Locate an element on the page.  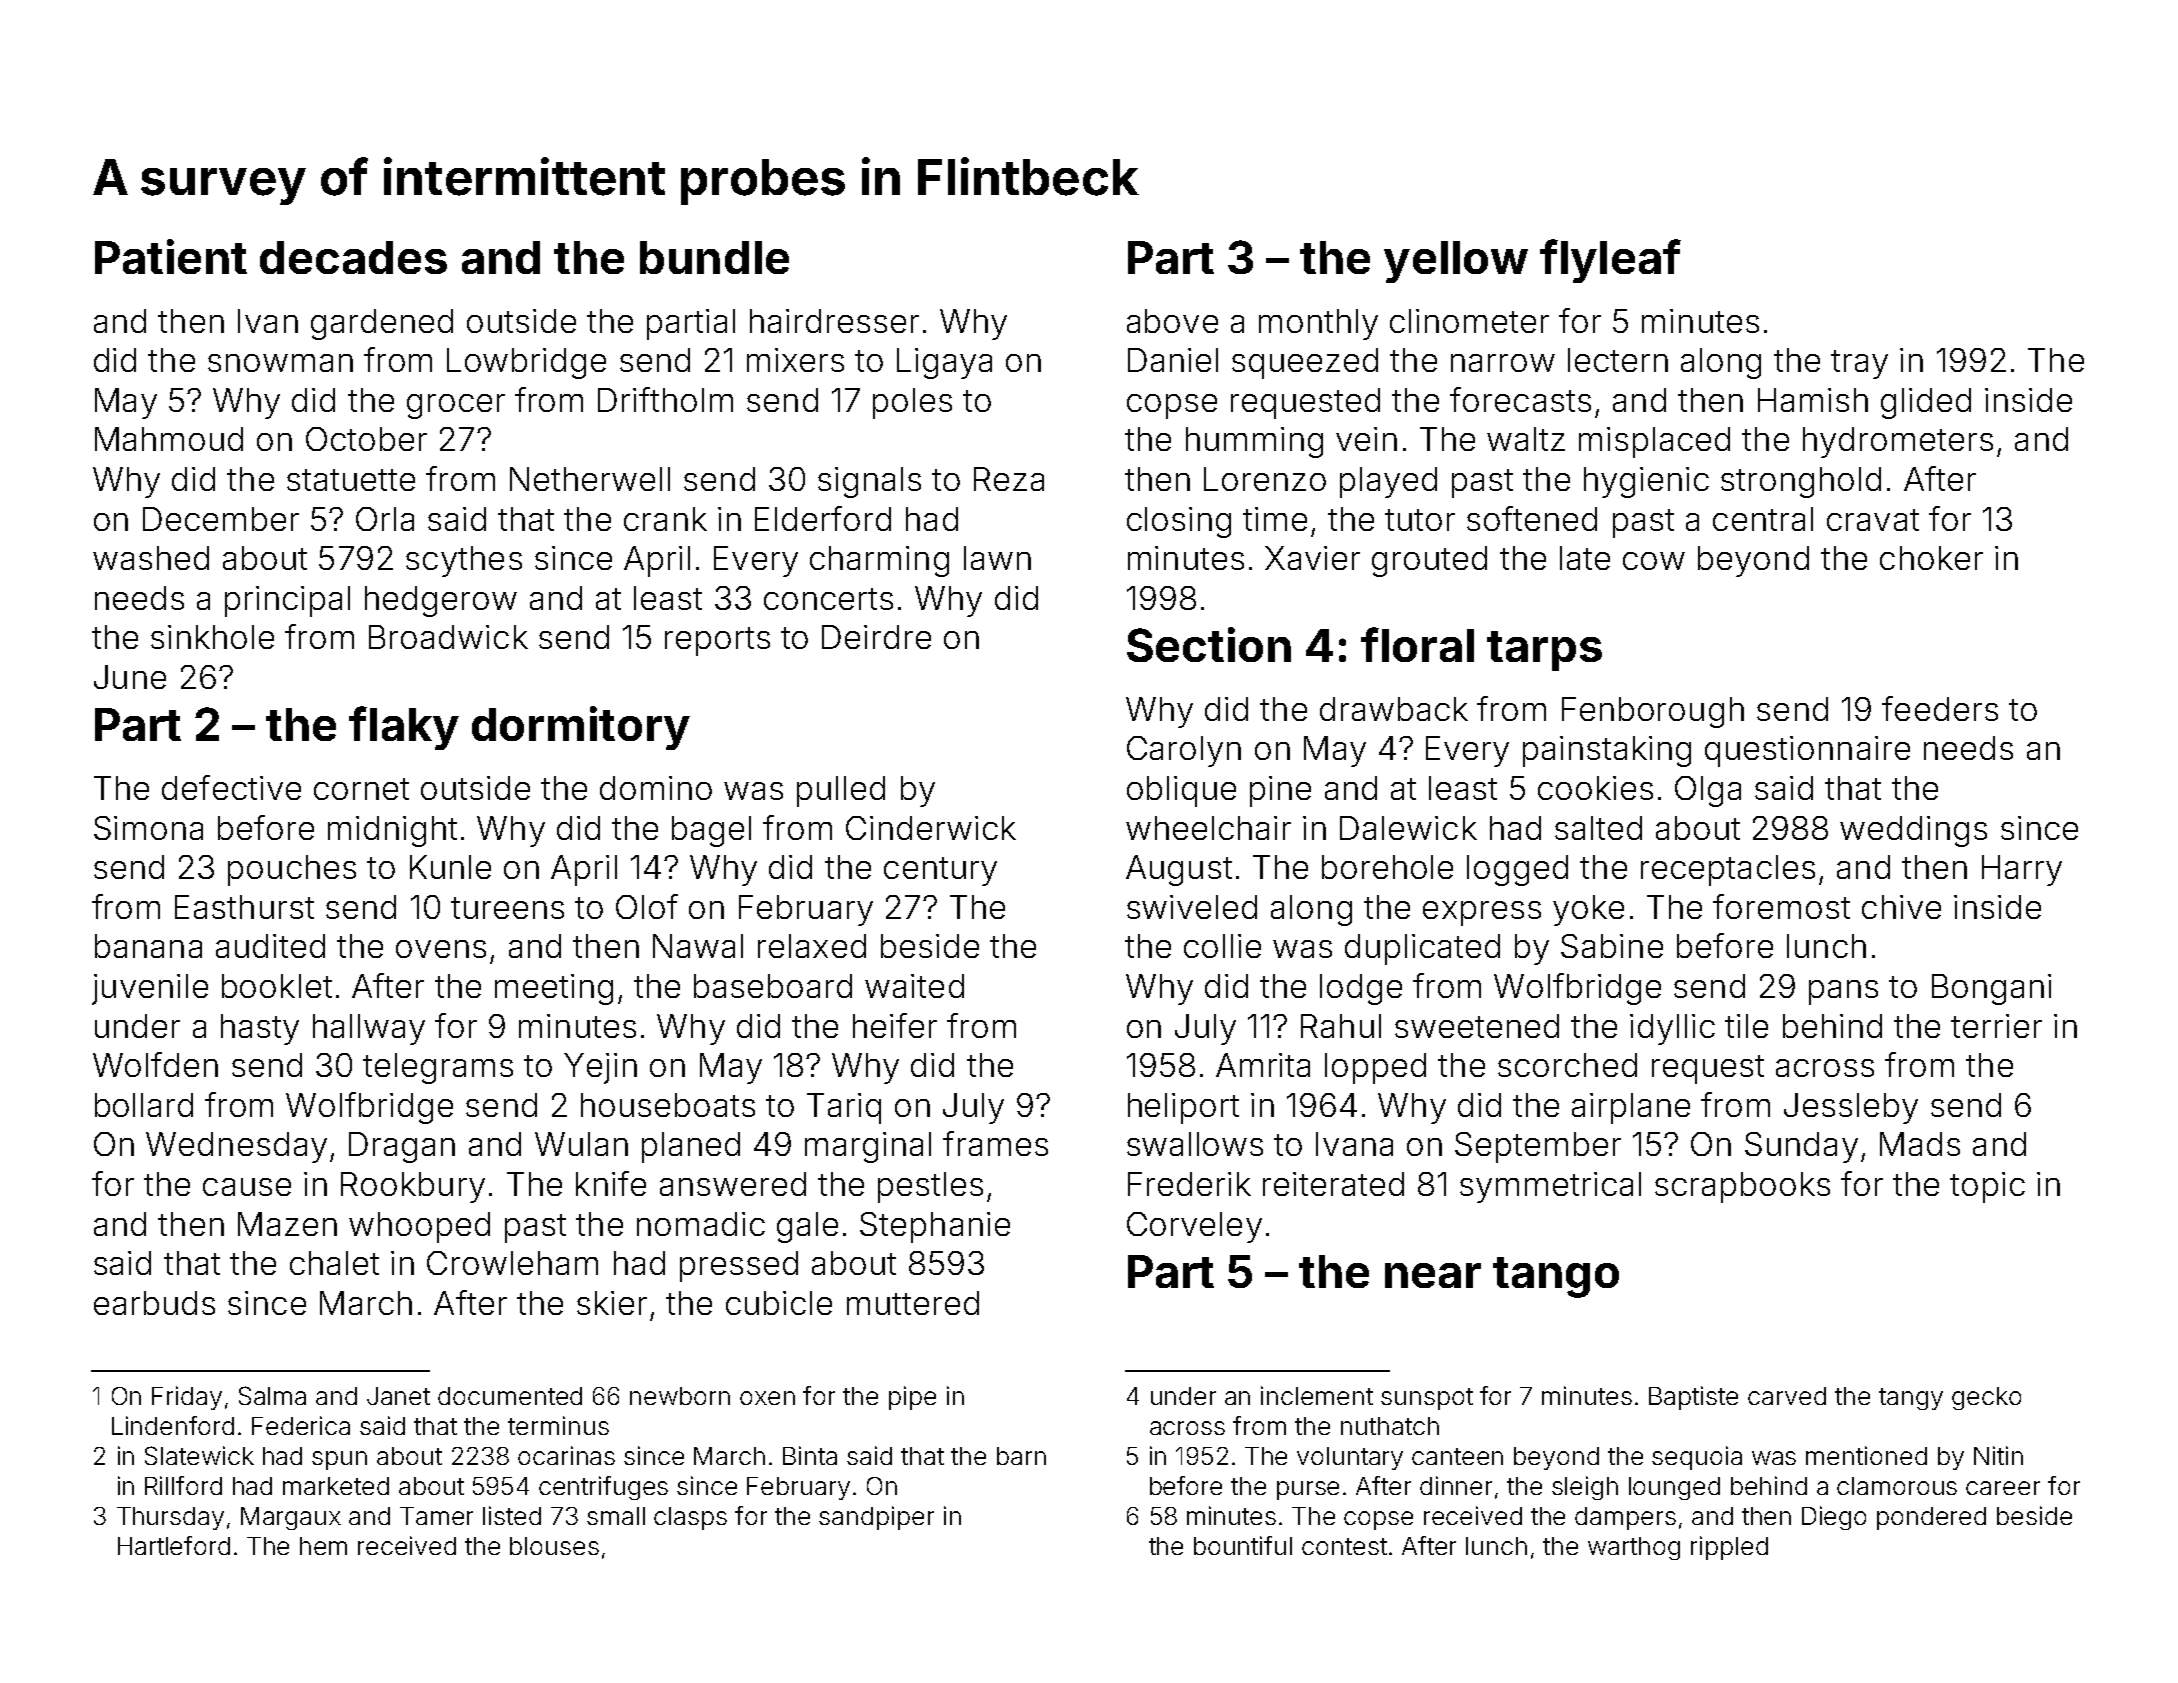
feeders is located at coordinates (1940, 708).
